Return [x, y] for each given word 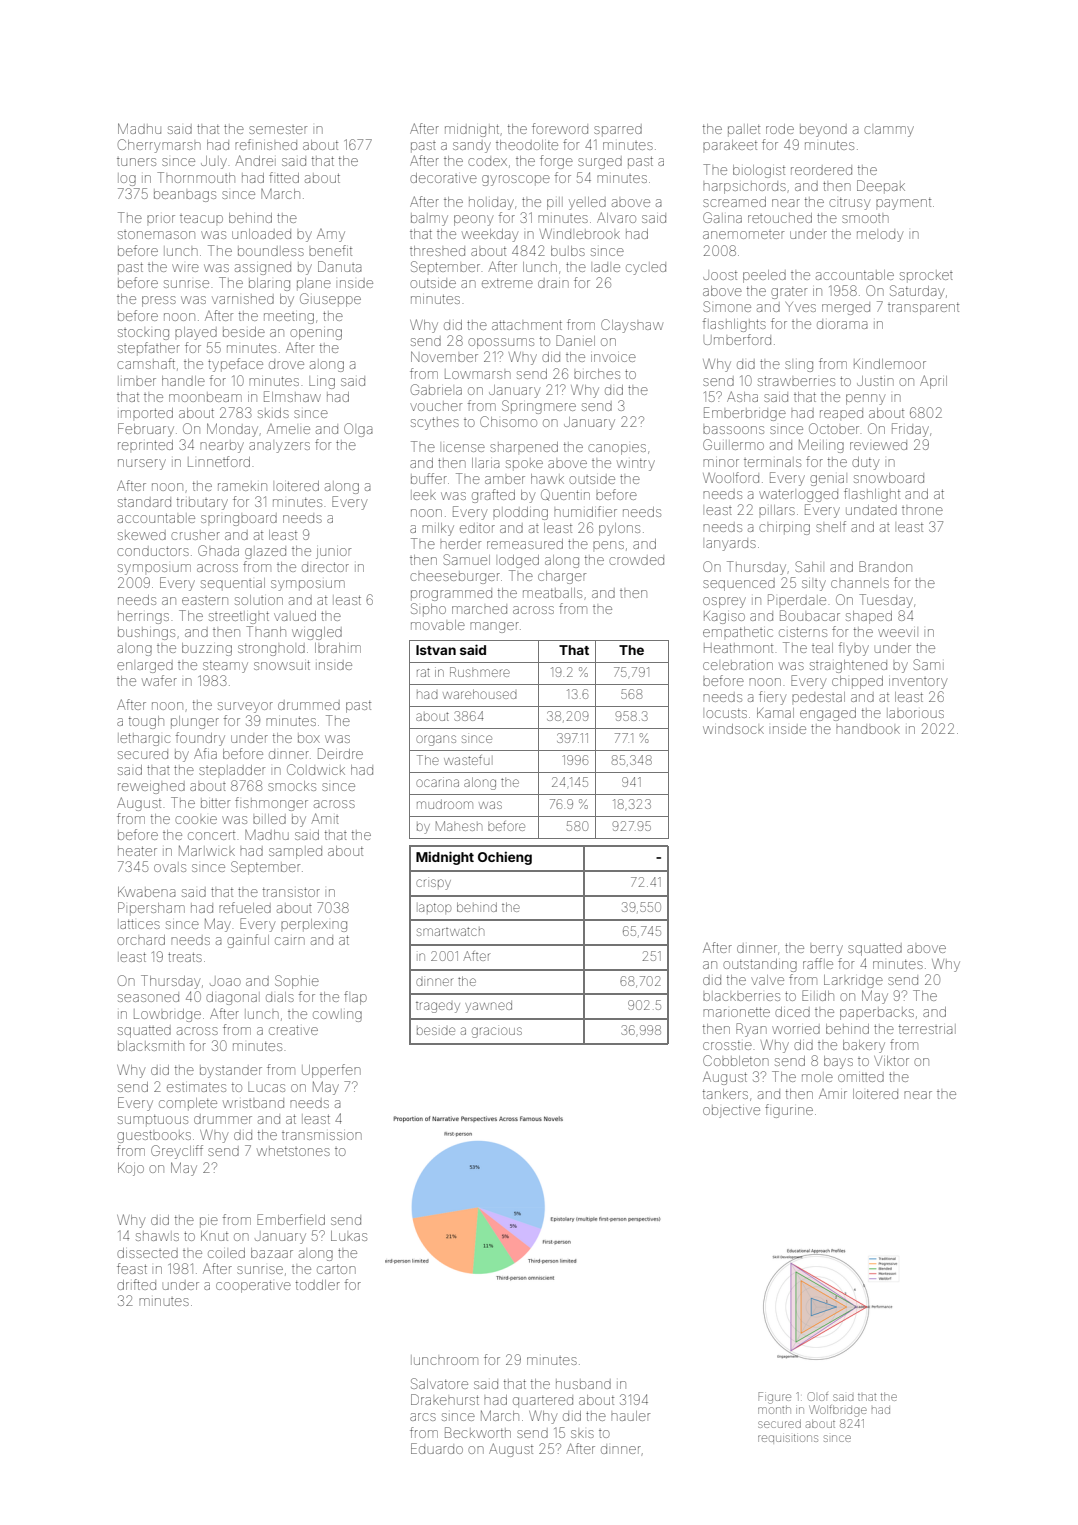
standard [144, 502]
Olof [818, 1396]
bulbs [568, 251]
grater [789, 293]
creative [293, 1030]
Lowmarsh [478, 374]
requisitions [788, 1438]
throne [922, 511]
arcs [423, 1417]
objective [731, 1111]
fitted [284, 177]
